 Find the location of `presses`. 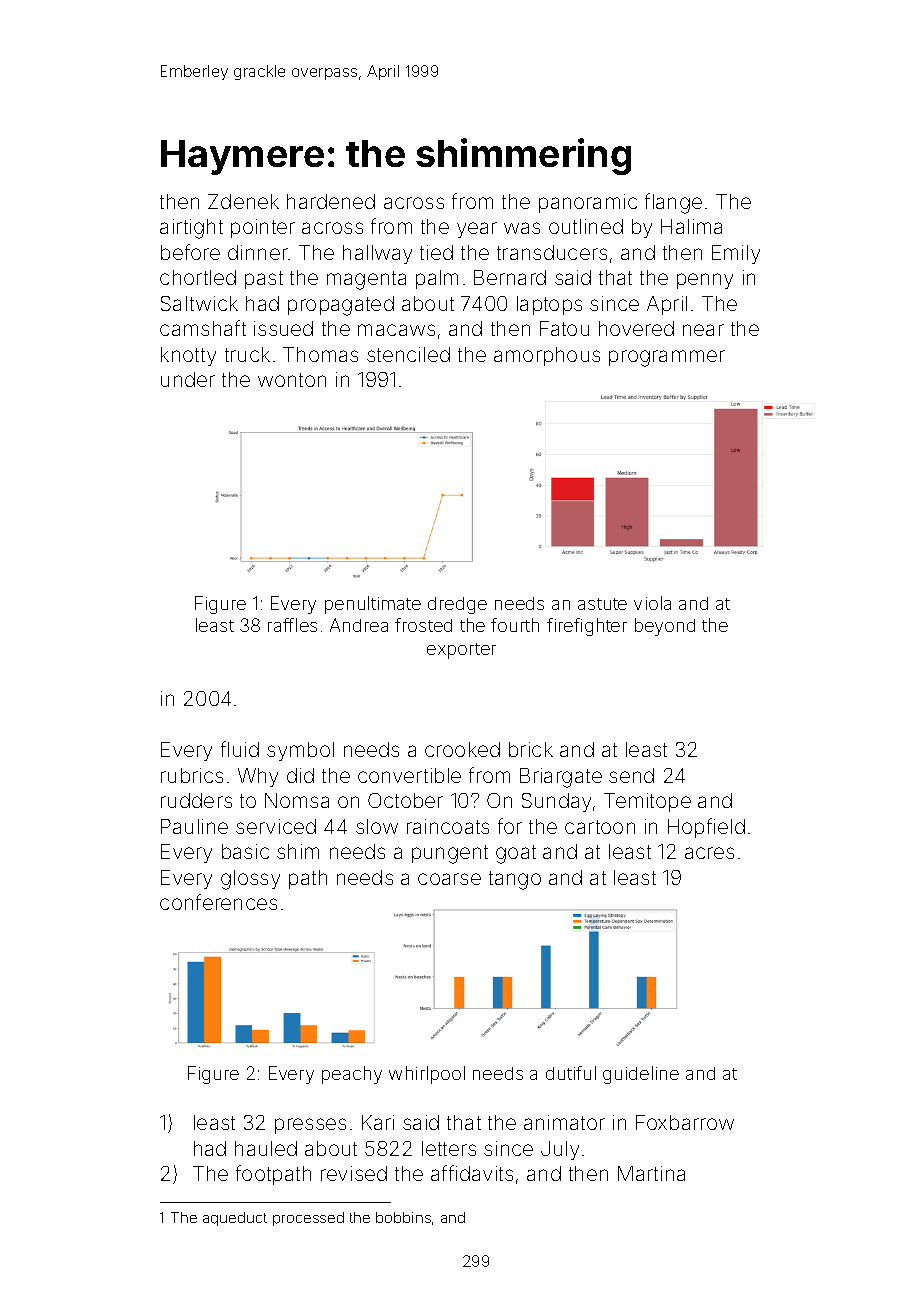

presses is located at coordinates (310, 1126).
